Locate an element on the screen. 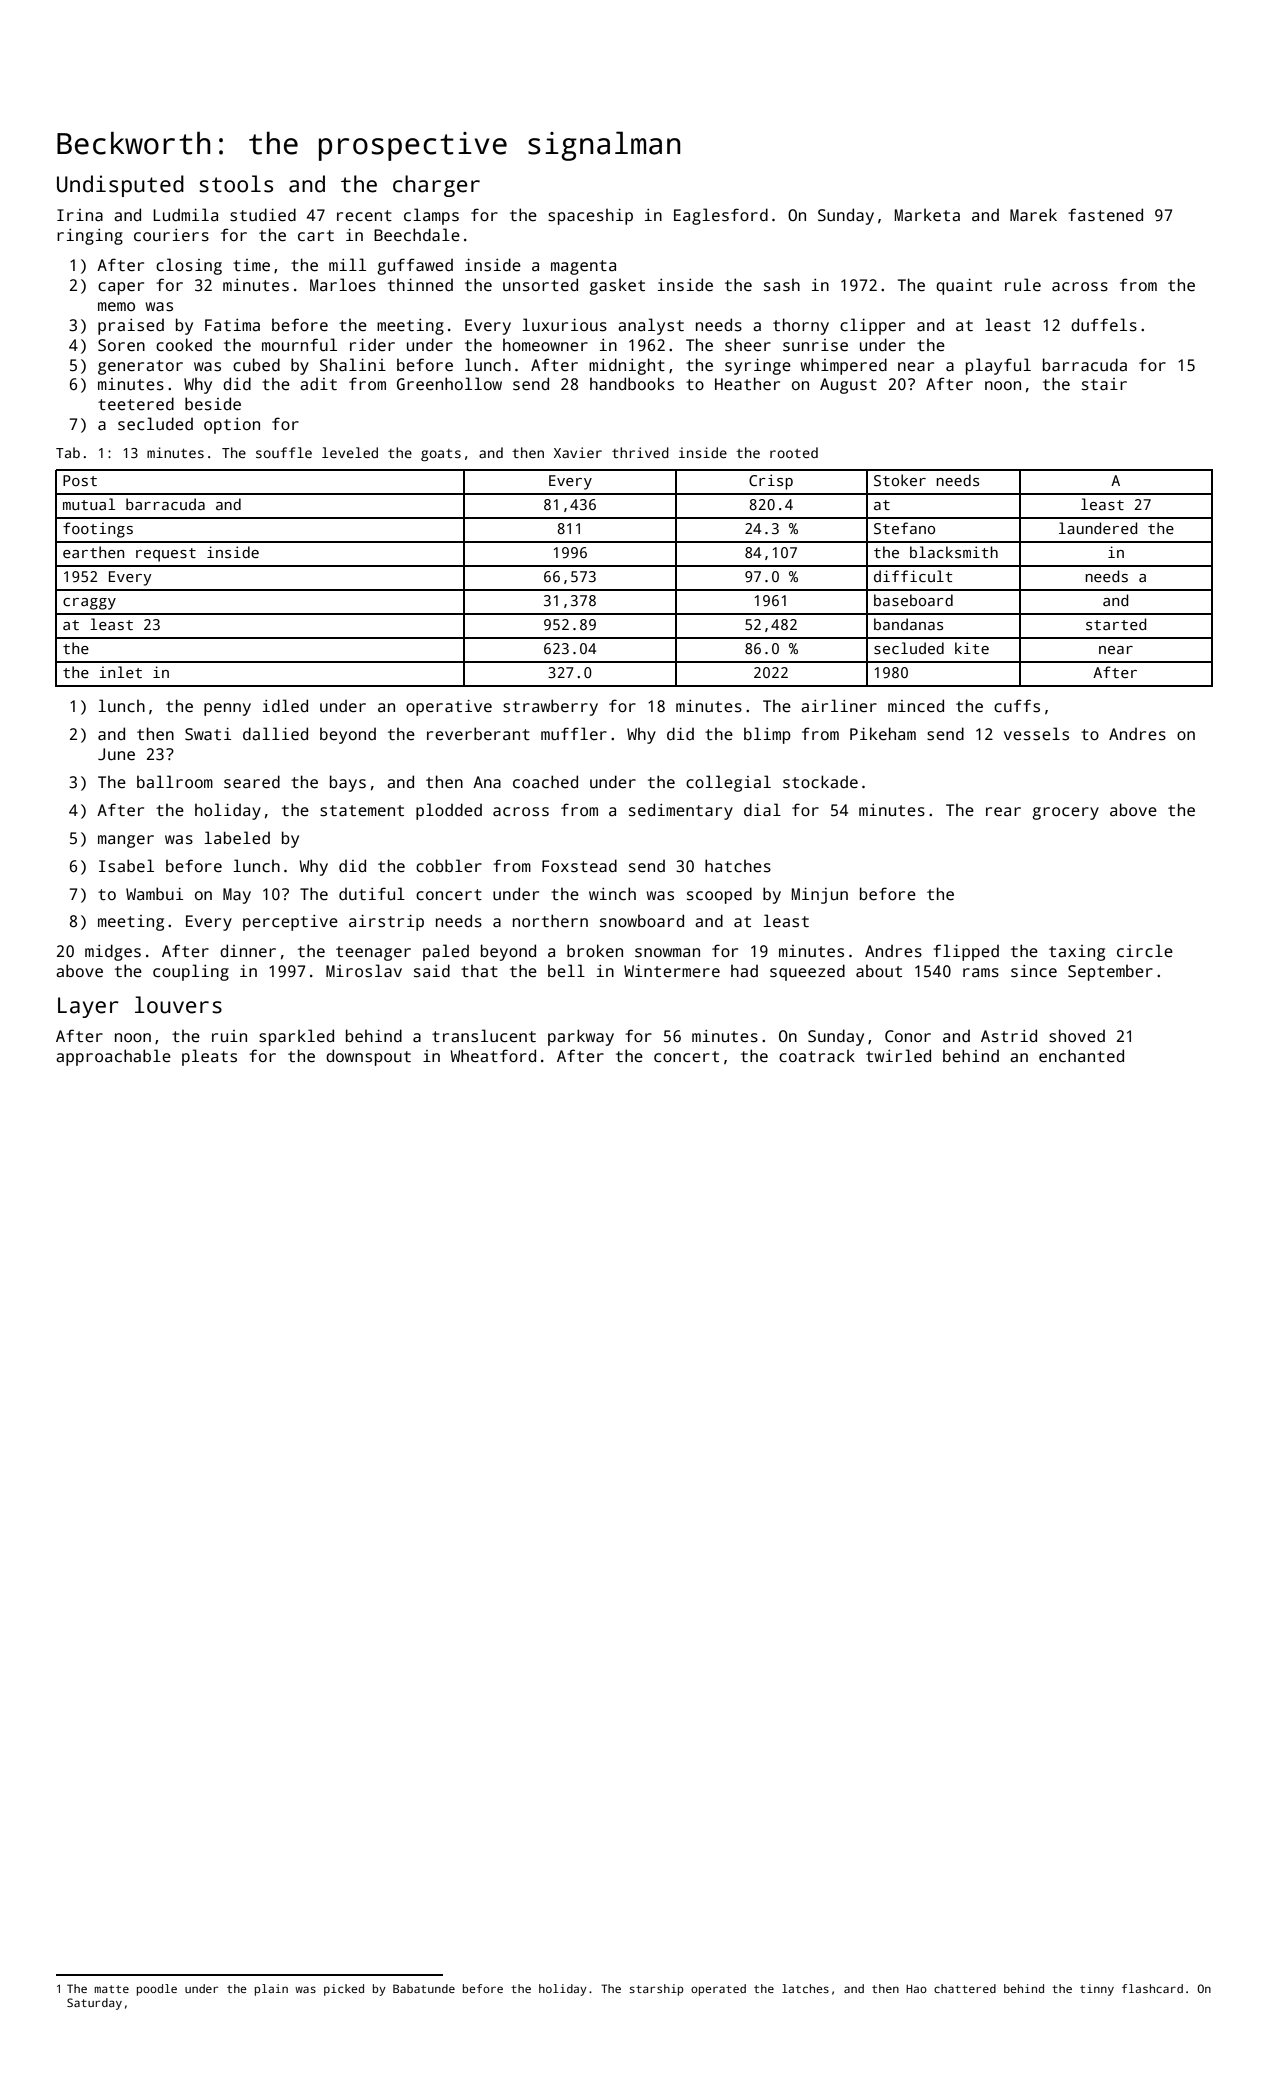  Irina is located at coordinates (80, 215).
